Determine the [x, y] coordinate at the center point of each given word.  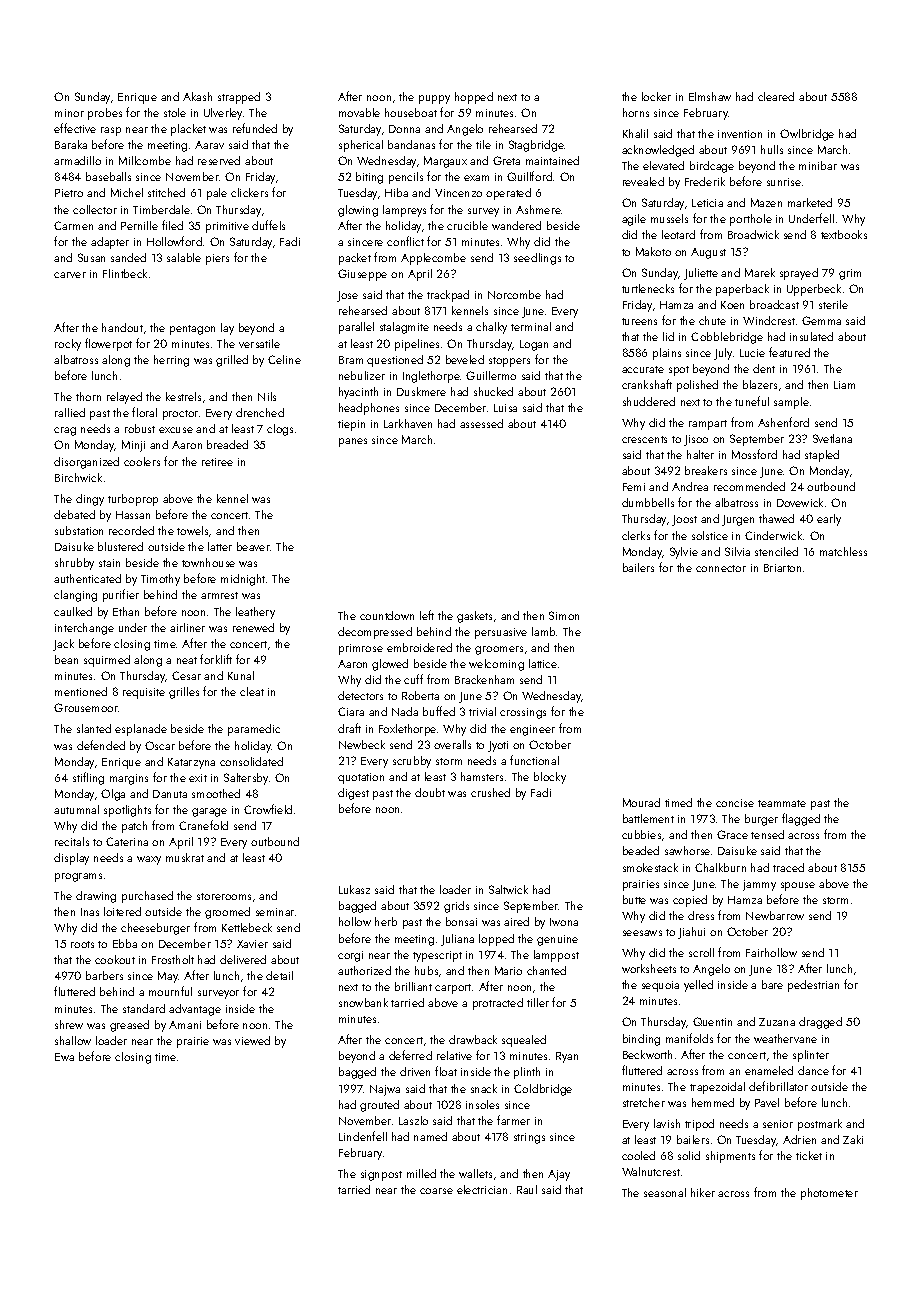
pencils [406, 178]
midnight [243, 580]
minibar [818, 165]
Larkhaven [408, 423]
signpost [381, 1175]
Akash [197, 96]
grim [850, 274]
